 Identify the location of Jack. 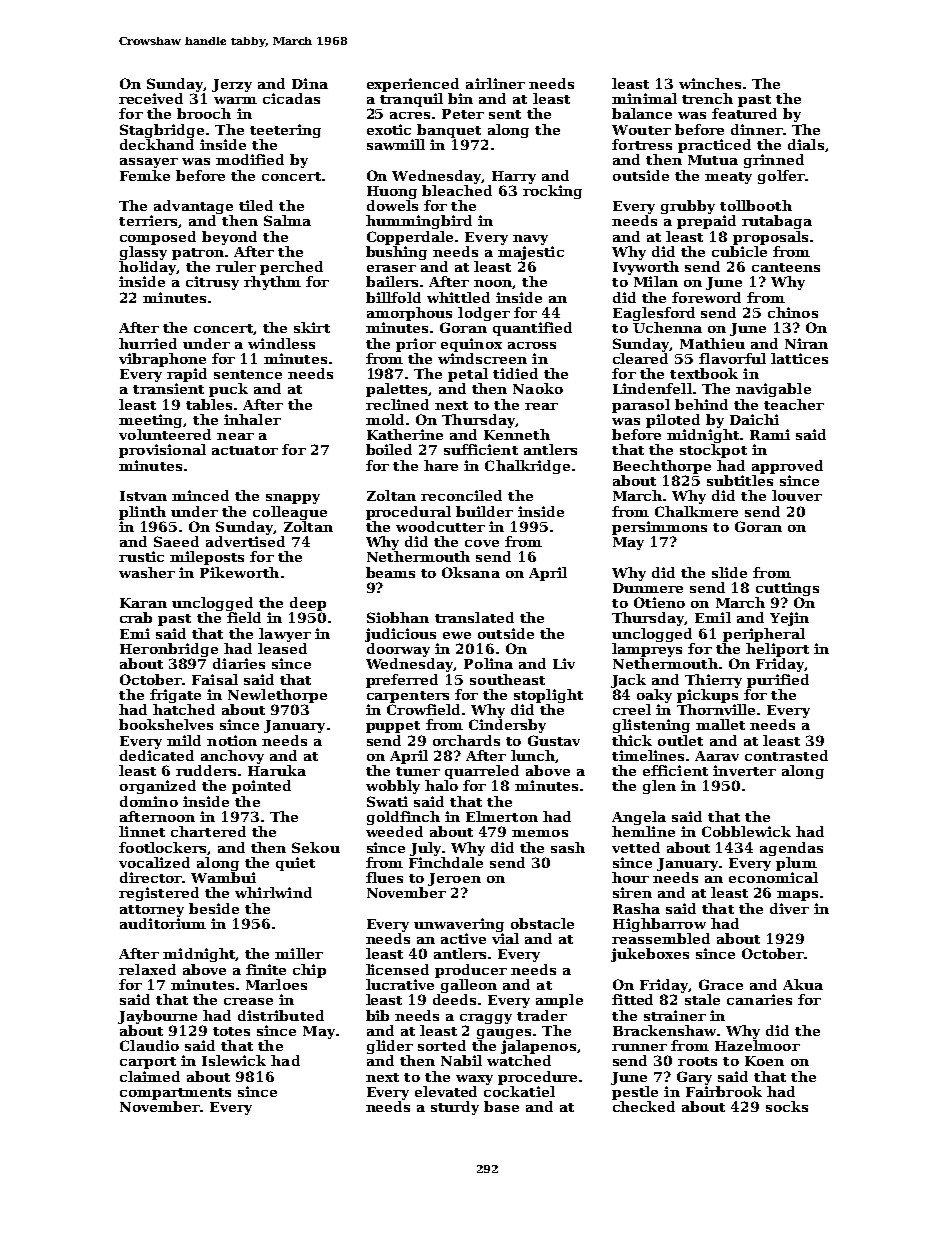
(628, 681).
